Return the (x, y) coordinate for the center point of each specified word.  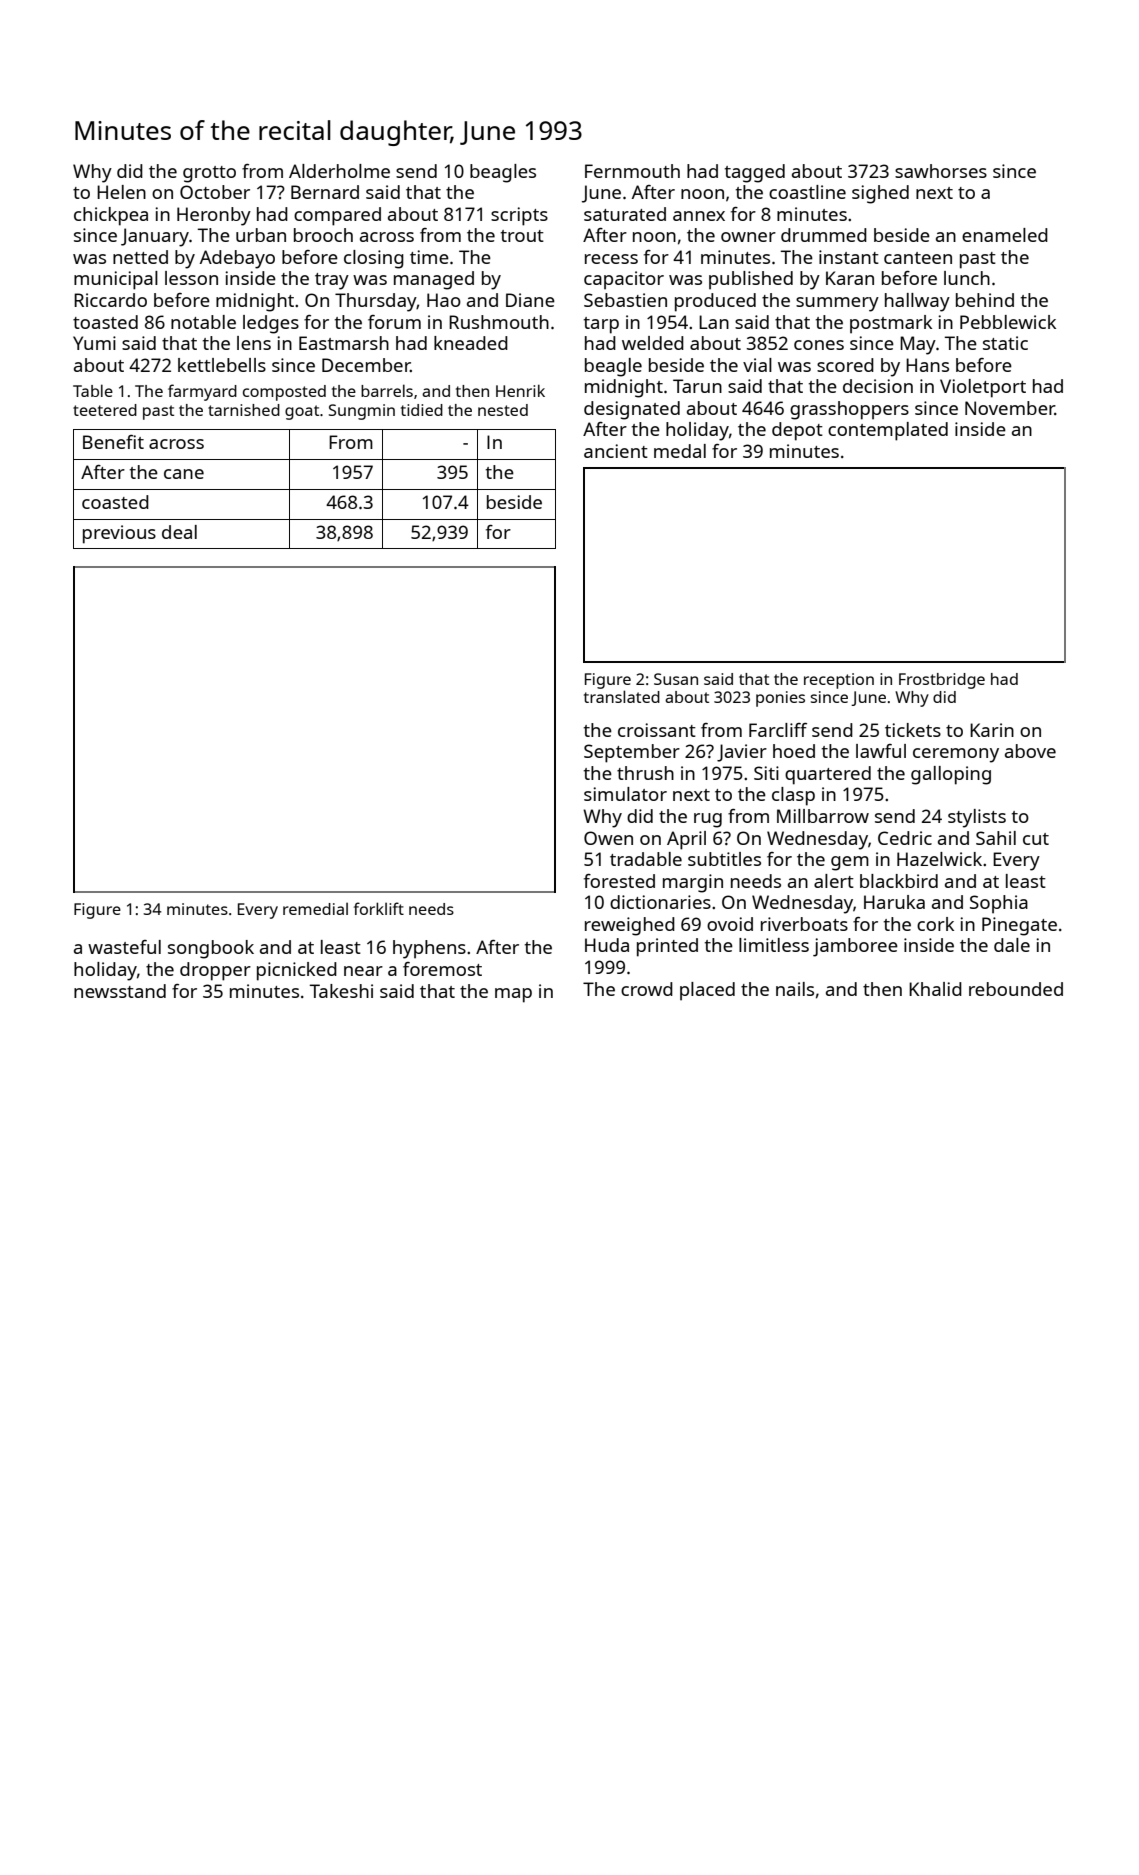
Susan (676, 679)
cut (1036, 839)
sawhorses (941, 171)
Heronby (214, 216)
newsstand (120, 991)
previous (119, 534)
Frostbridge (942, 681)
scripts (519, 216)
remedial (315, 908)
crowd (647, 989)
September (632, 753)
